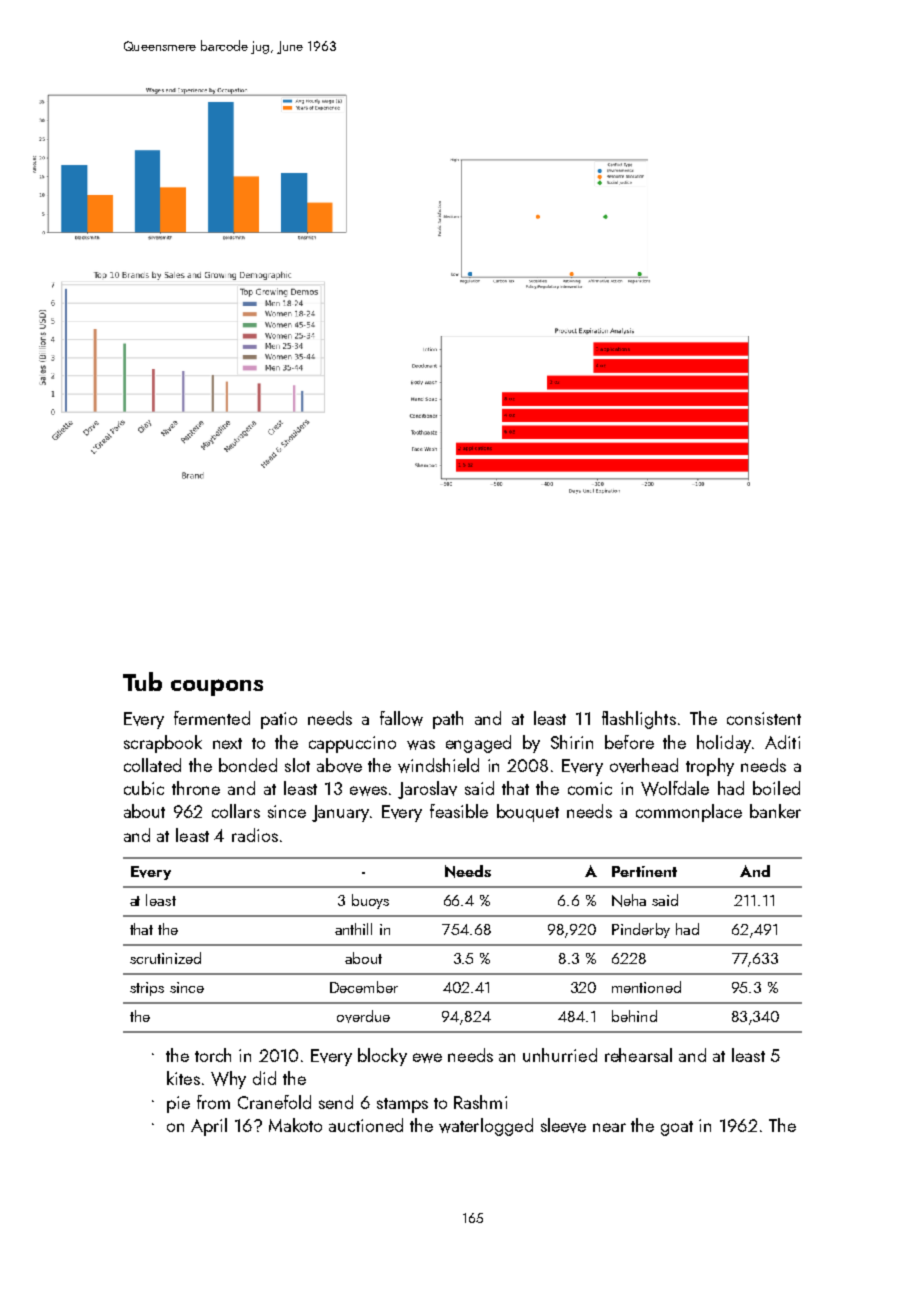  I want to click on overdue, so click(363, 1016).
